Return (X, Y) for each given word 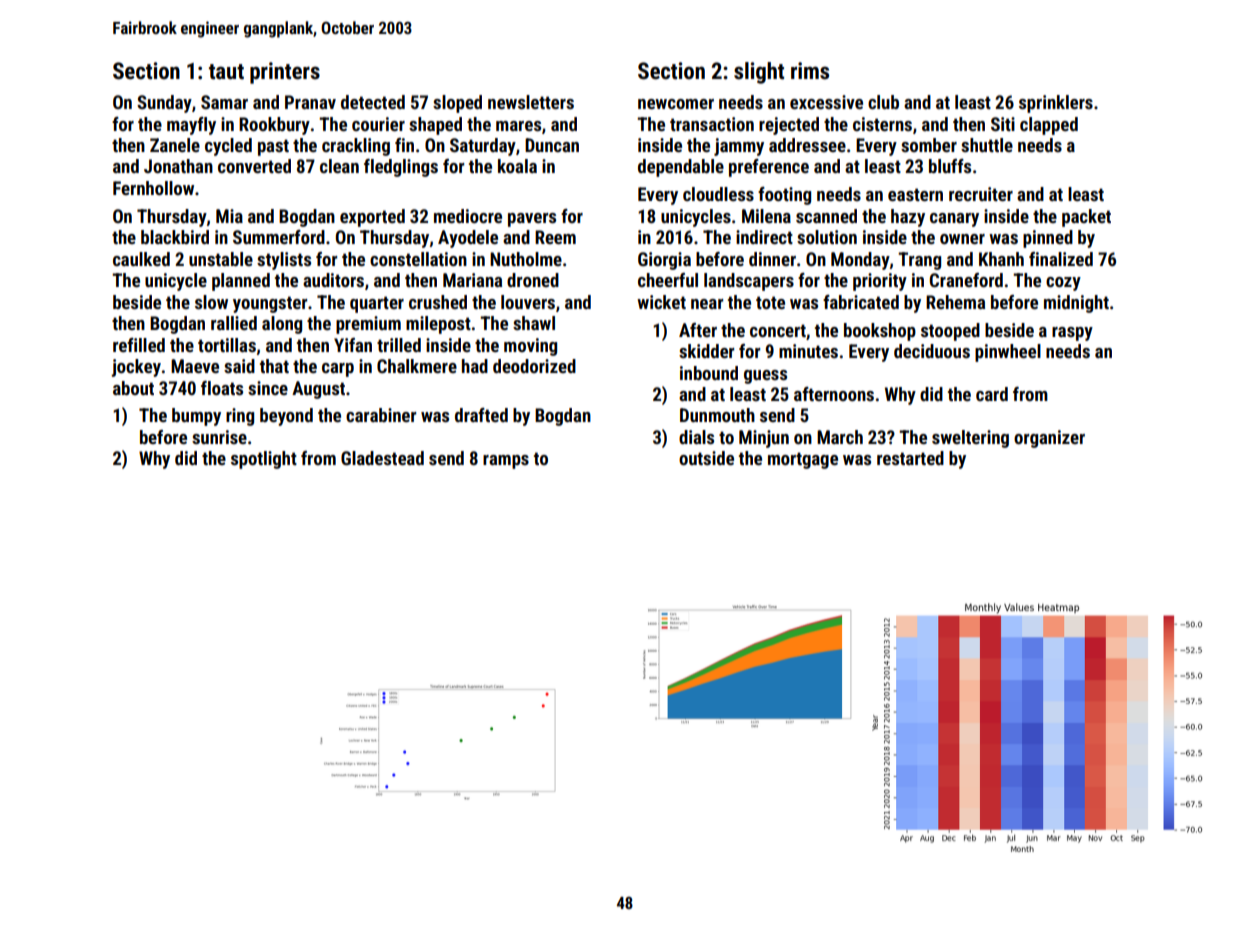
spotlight (264, 460)
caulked (141, 259)
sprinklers (1056, 104)
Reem (555, 237)
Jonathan (178, 166)
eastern (915, 194)
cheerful (668, 280)
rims (810, 71)
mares (518, 126)
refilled (139, 345)
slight (759, 73)
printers (285, 73)
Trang (919, 261)
